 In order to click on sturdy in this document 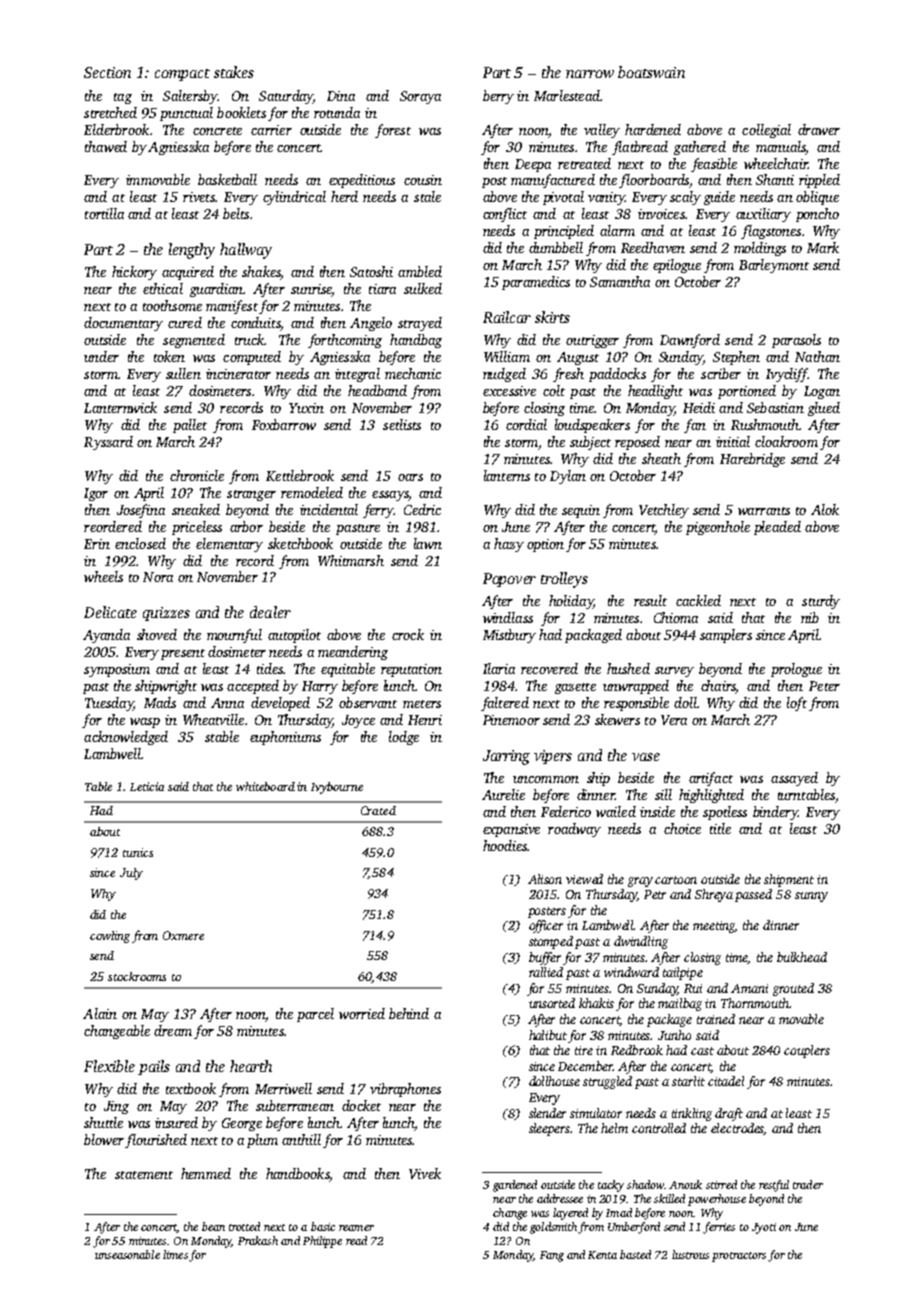, I will do `click(821, 602)`.
